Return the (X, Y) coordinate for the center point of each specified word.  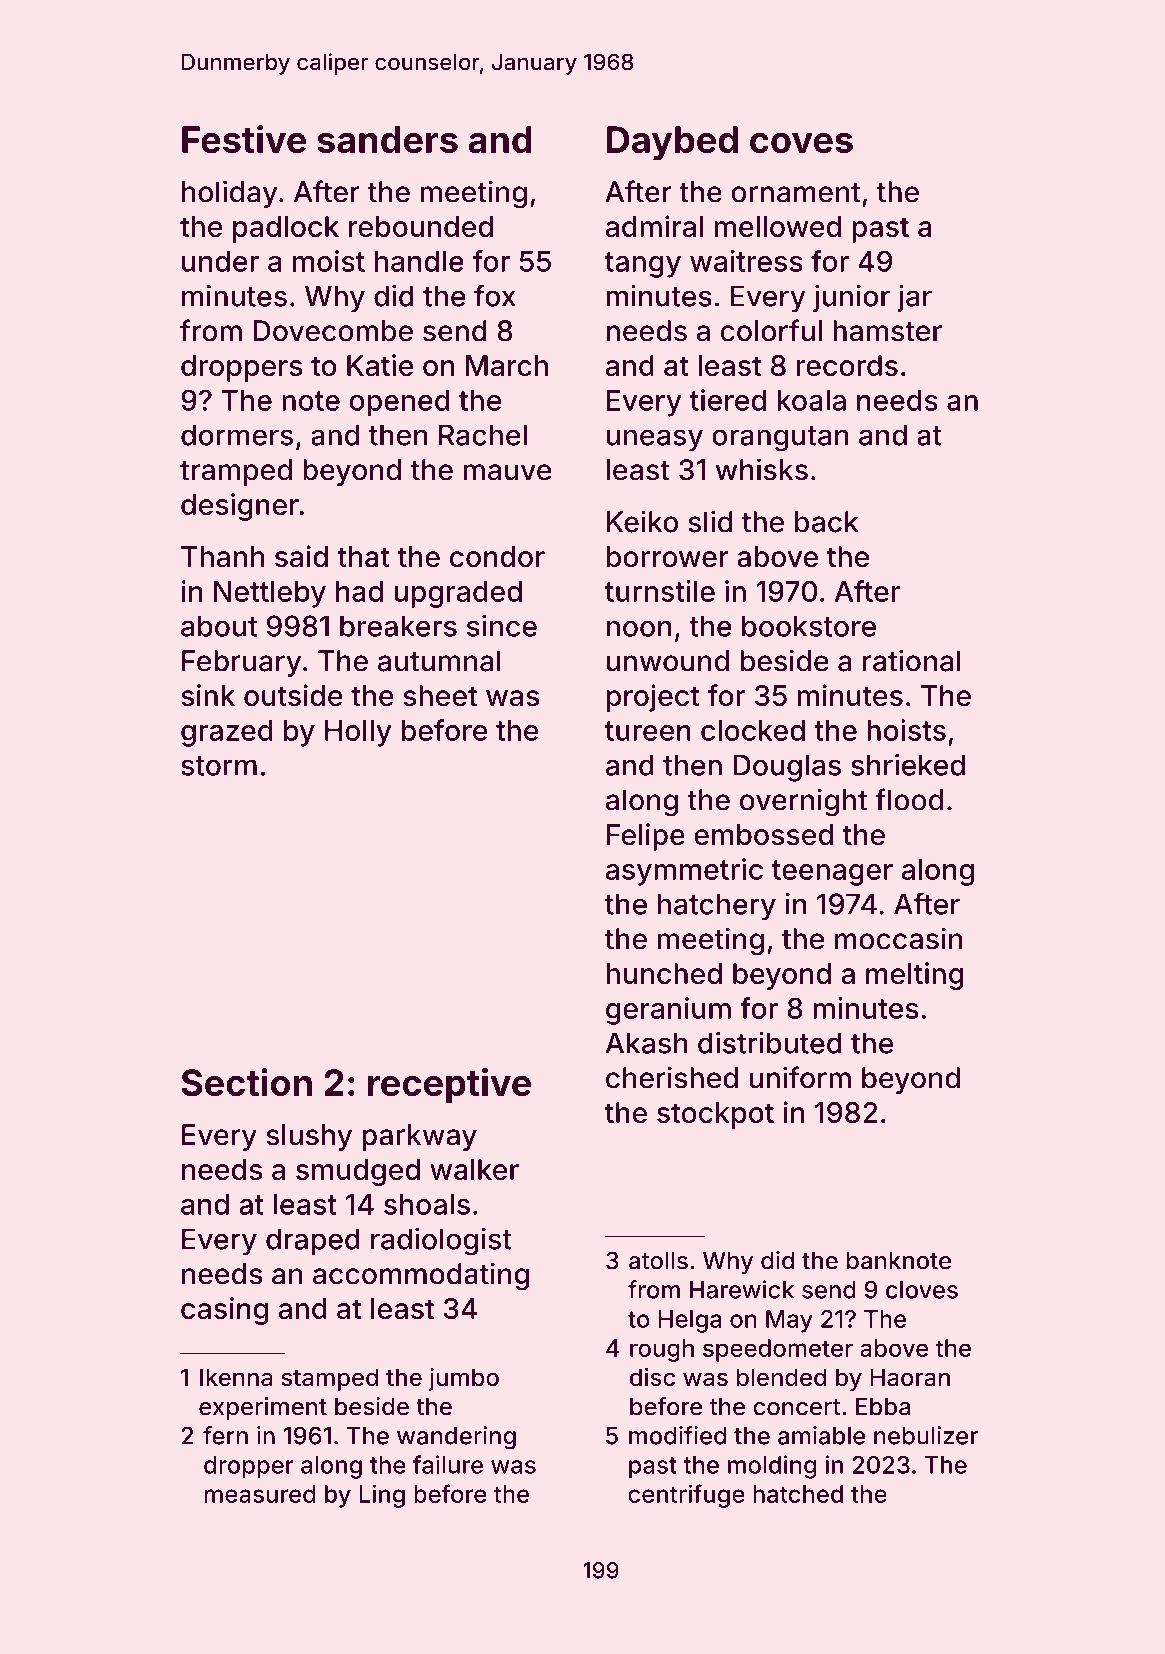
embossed (763, 834)
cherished (672, 1077)
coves (801, 143)
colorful (771, 330)
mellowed (777, 226)
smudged (358, 1172)
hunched (664, 973)
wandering (456, 1438)
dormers (237, 435)
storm (219, 766)
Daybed (672, 143)
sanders (387, 139)
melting (914, 976)
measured (260, 1494)
